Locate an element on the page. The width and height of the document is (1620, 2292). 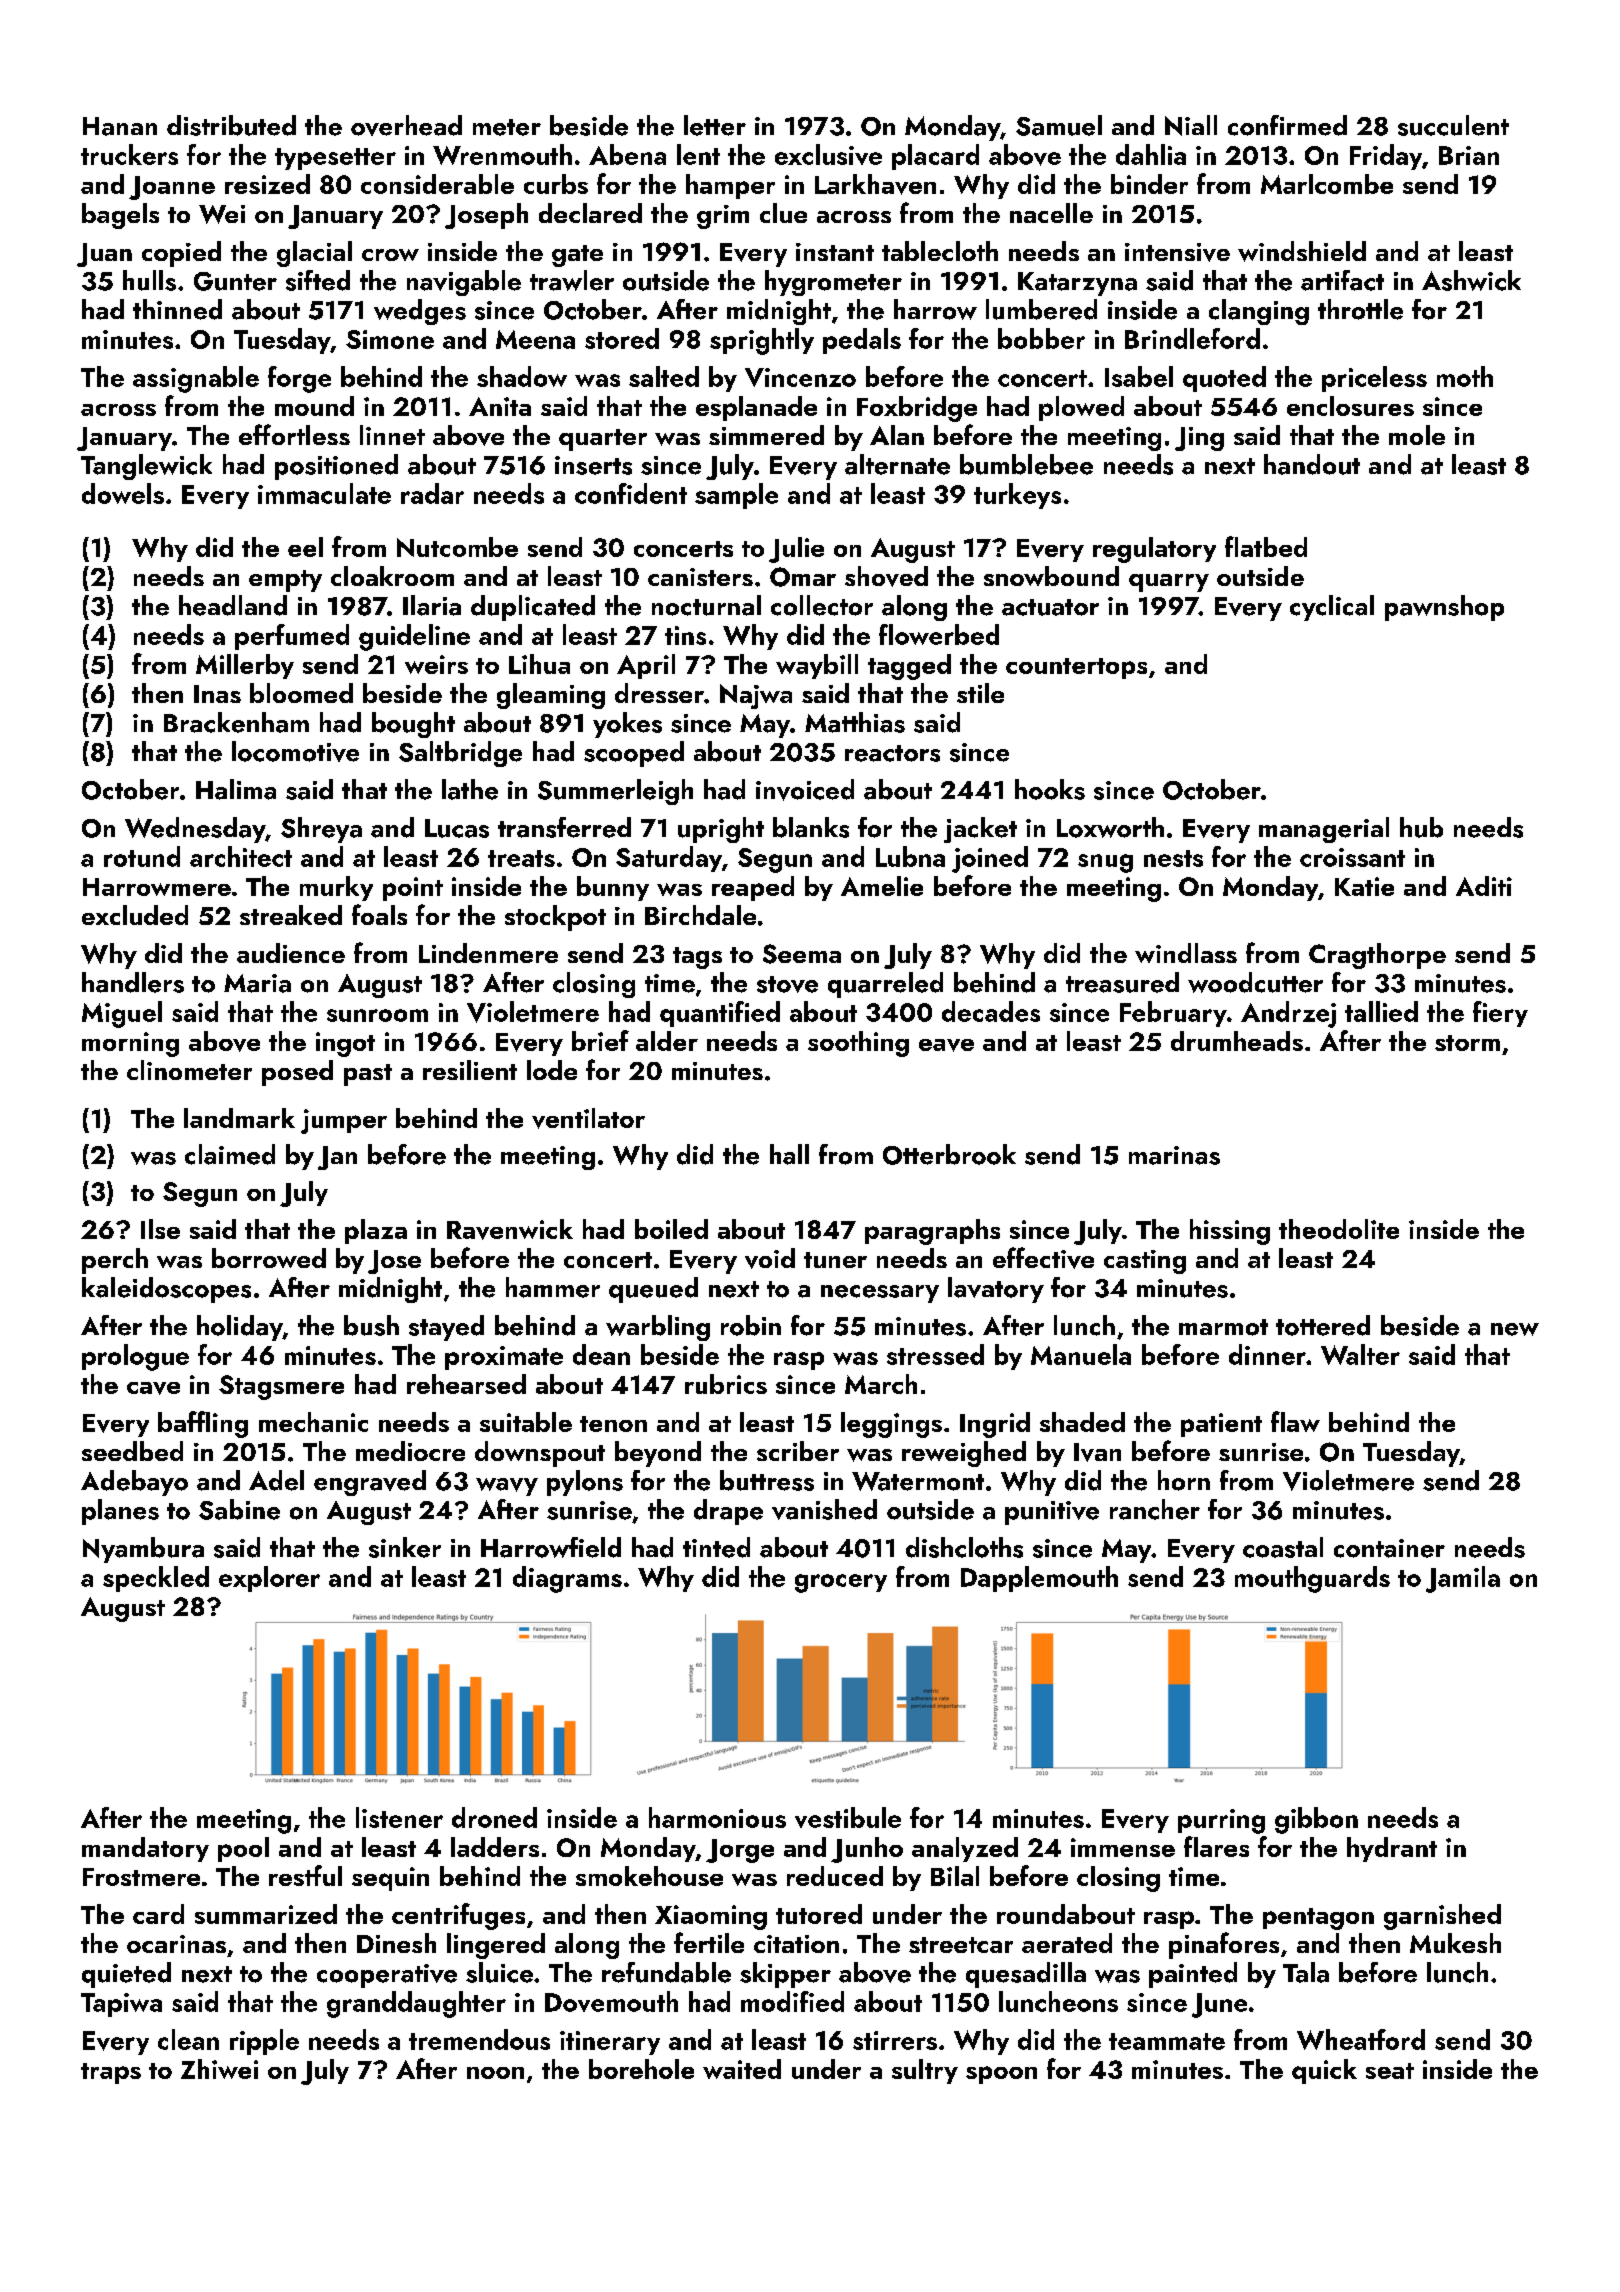
harmonious is located at coordinates (717, 1817).
